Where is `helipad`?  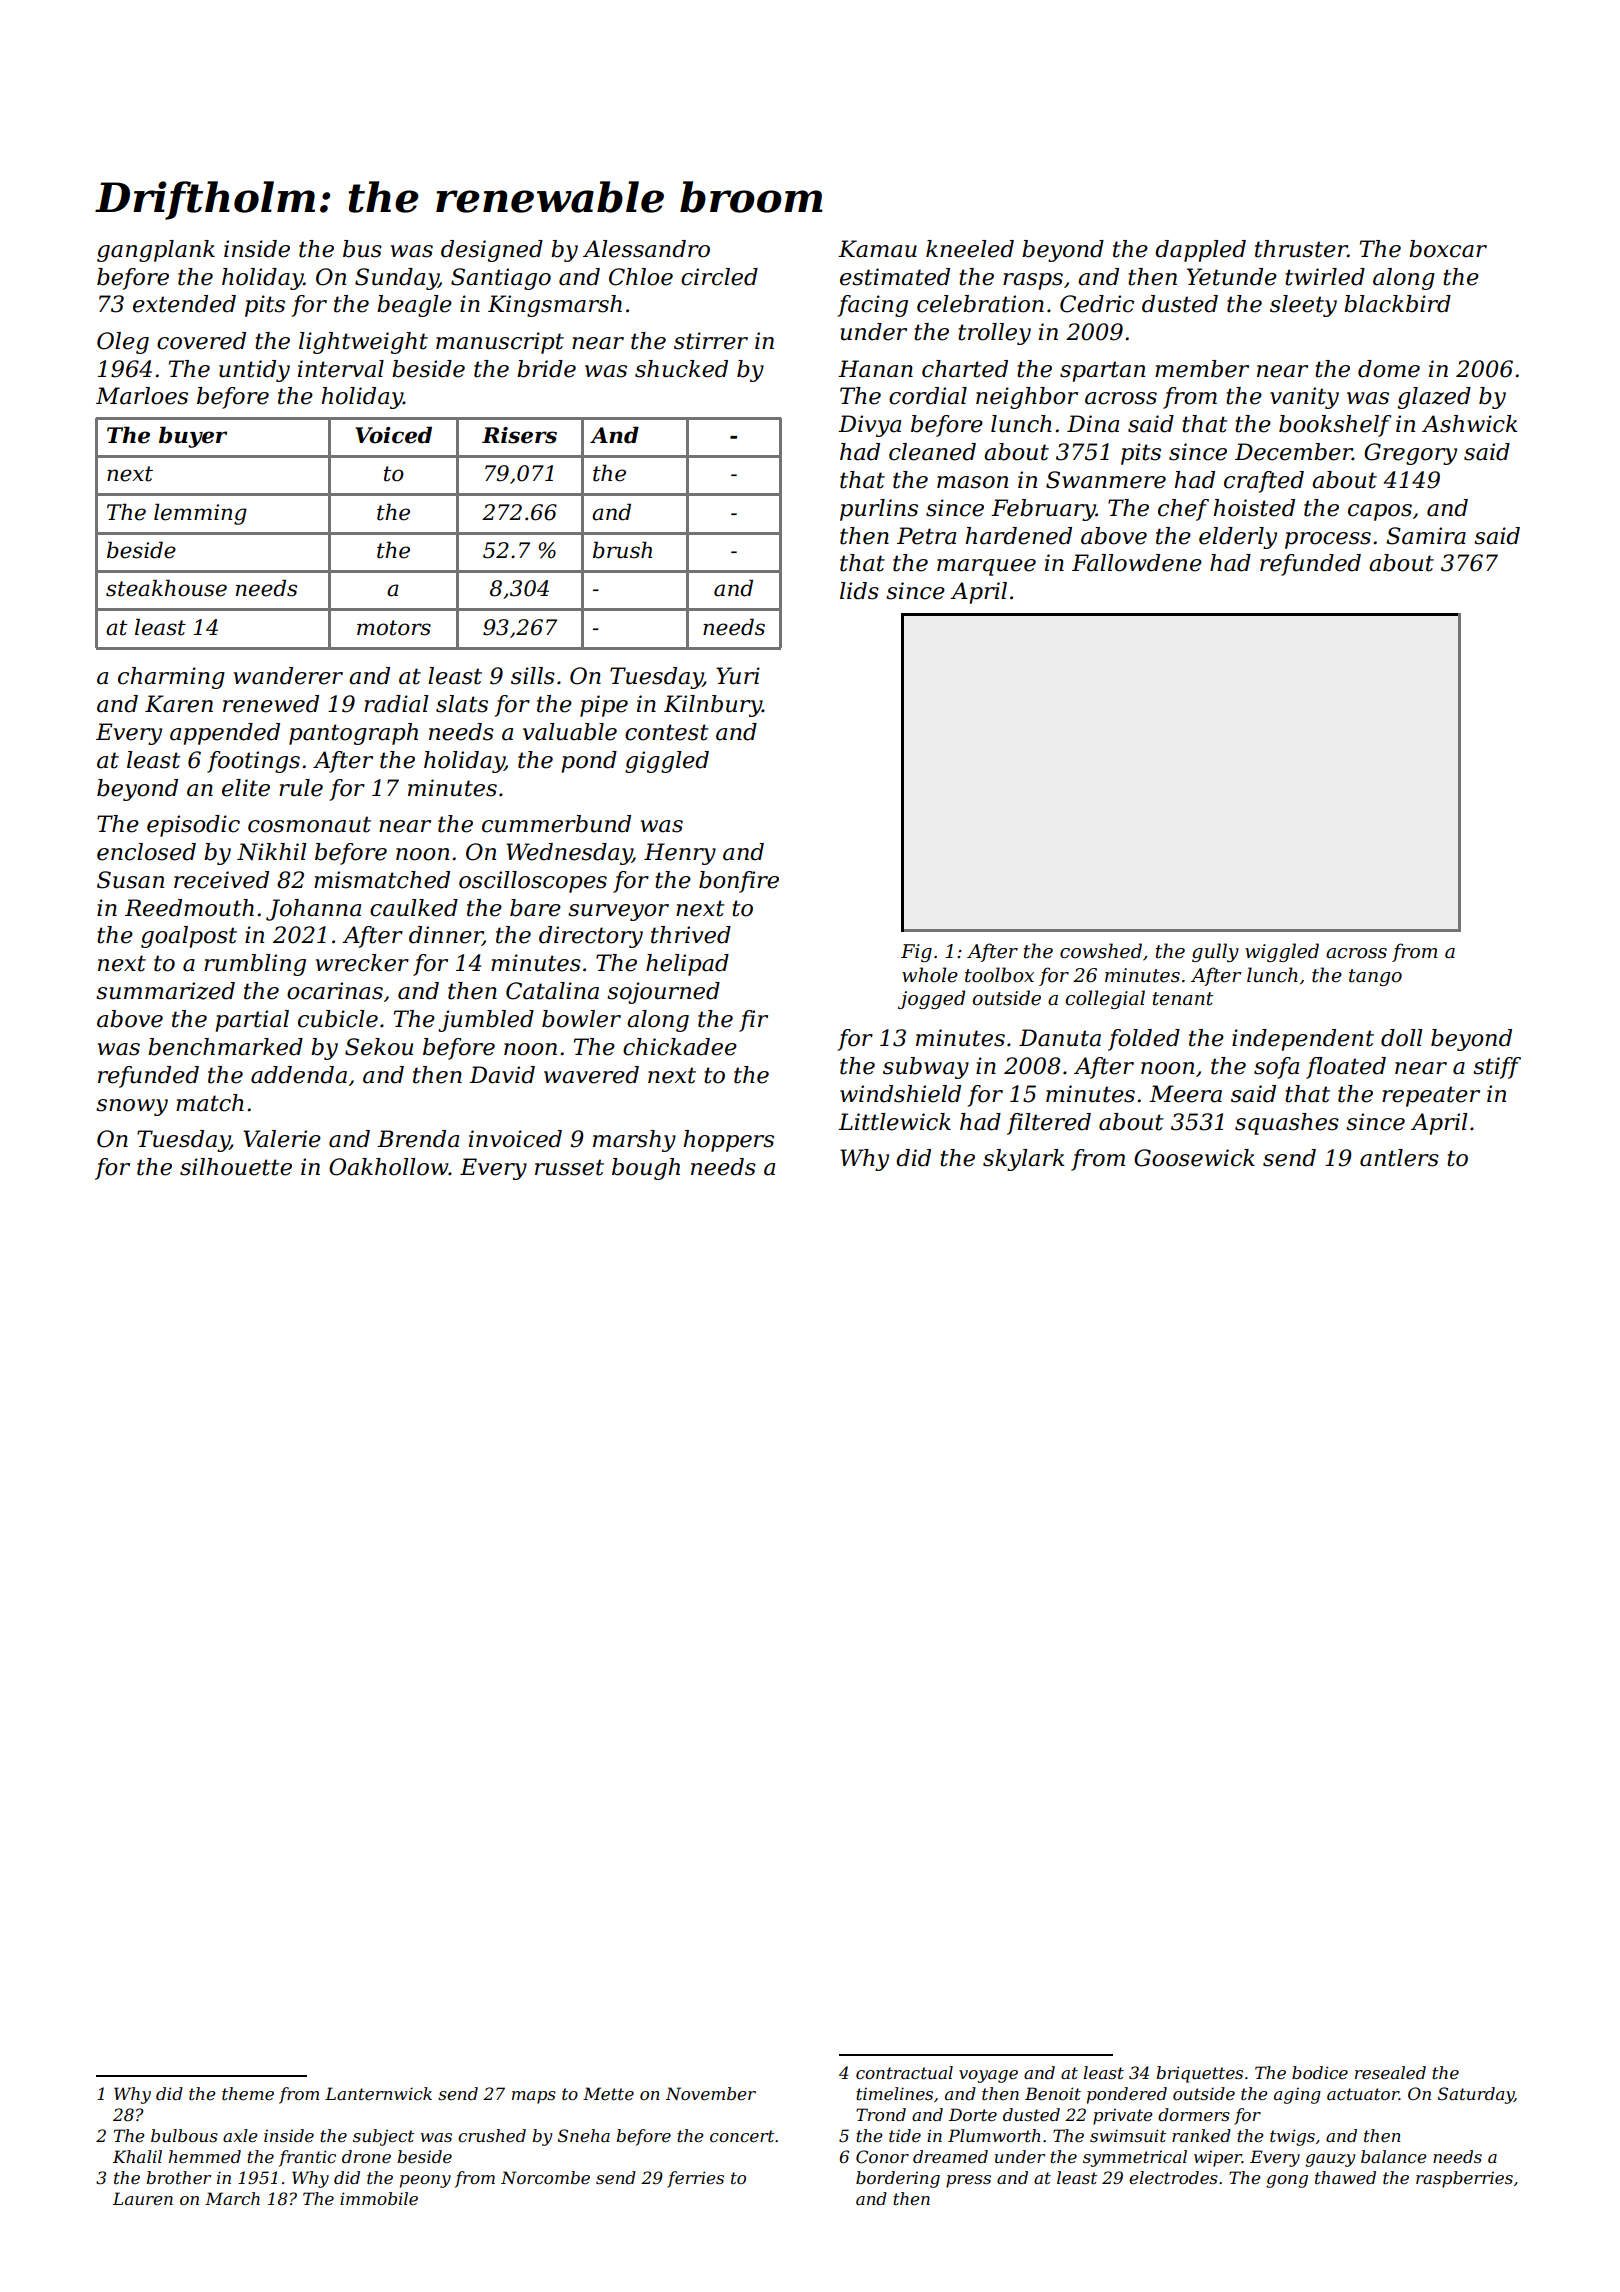
helipad is located at coordinates (687, 965).
